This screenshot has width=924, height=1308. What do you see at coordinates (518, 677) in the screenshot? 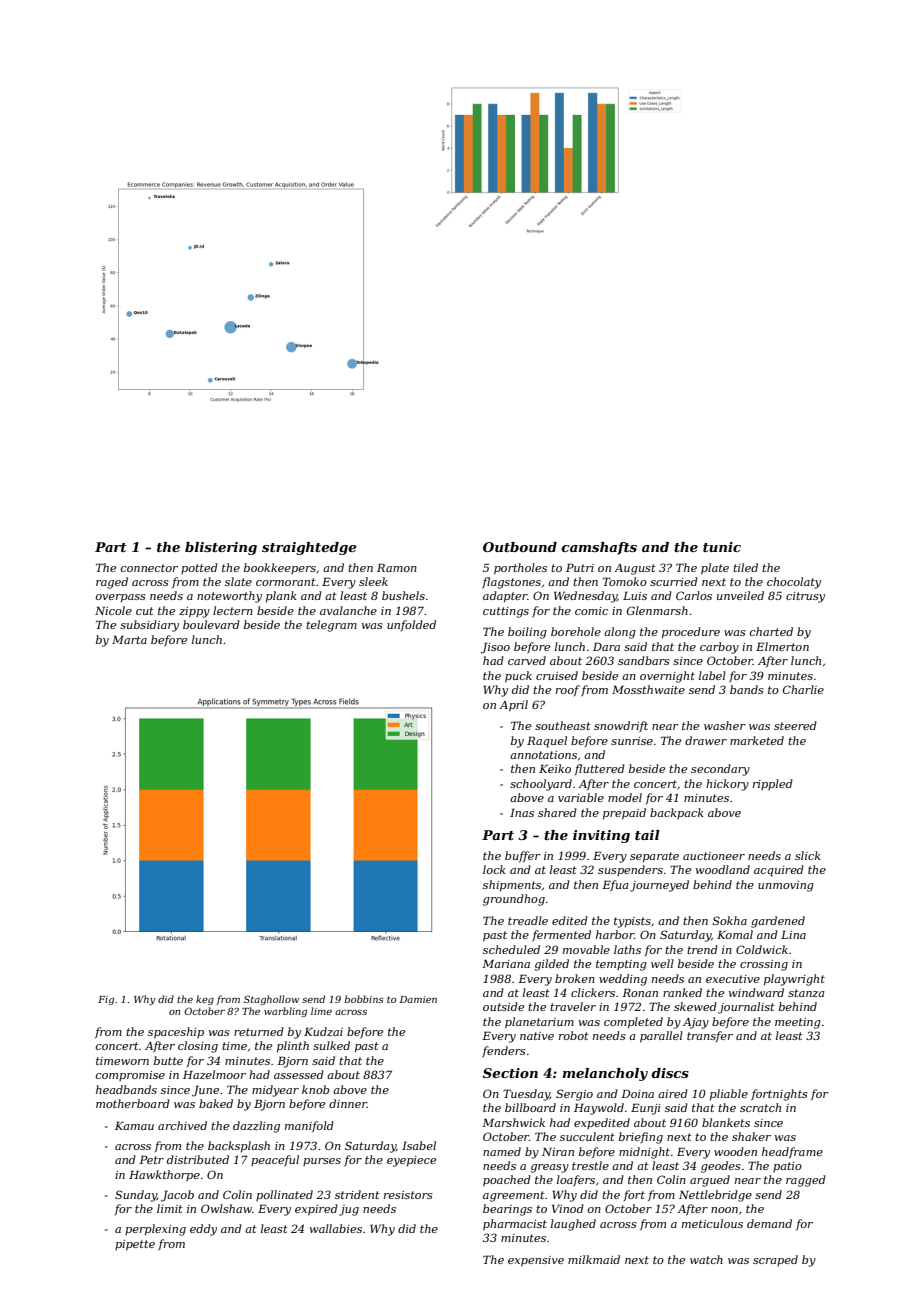
I see `puck` at bounding box center [518, 677].
